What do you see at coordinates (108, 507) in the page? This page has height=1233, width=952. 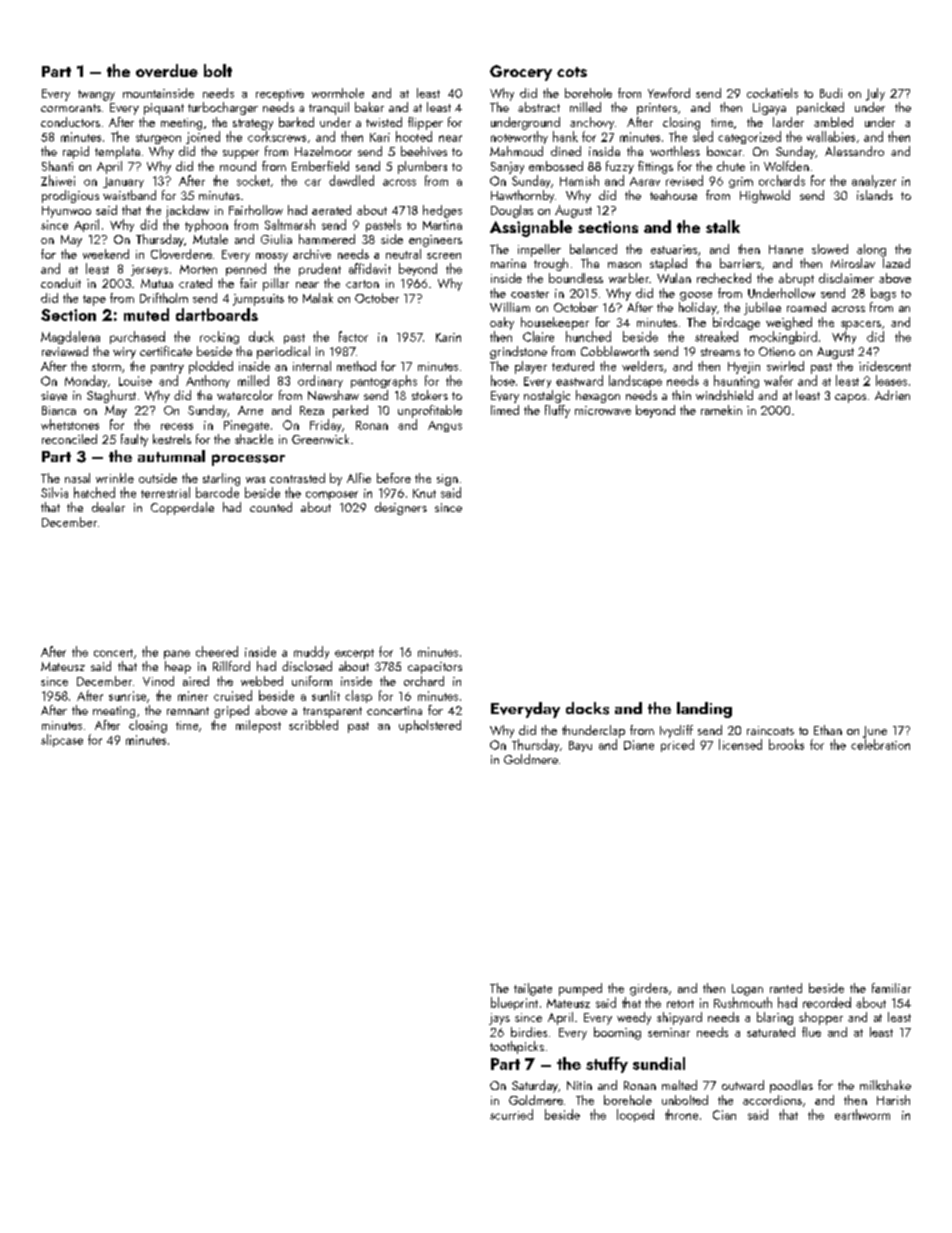 I see `dealer` at bounding box center [108, 507].
